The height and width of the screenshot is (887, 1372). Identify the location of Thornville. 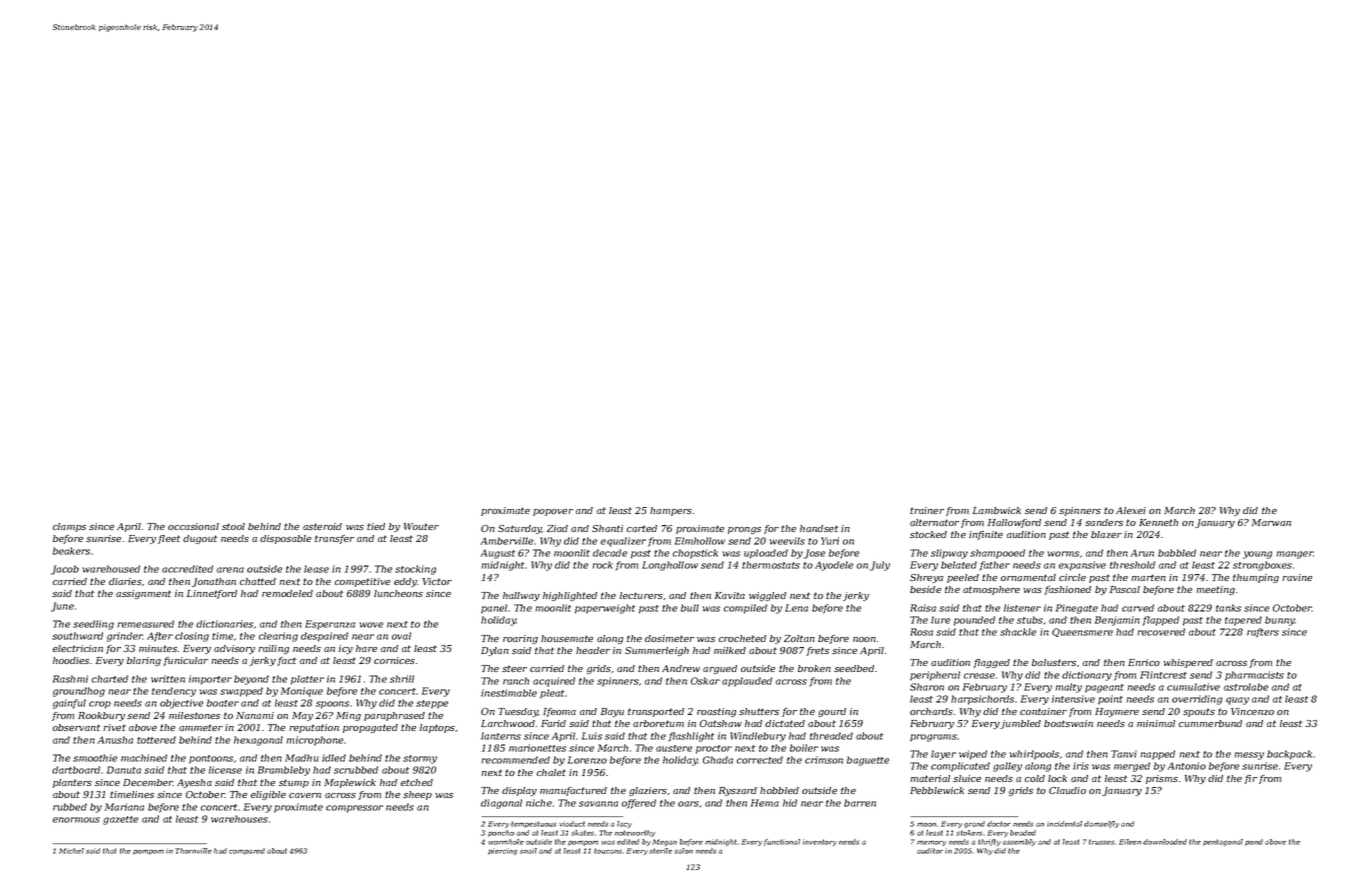
(193, 851).
